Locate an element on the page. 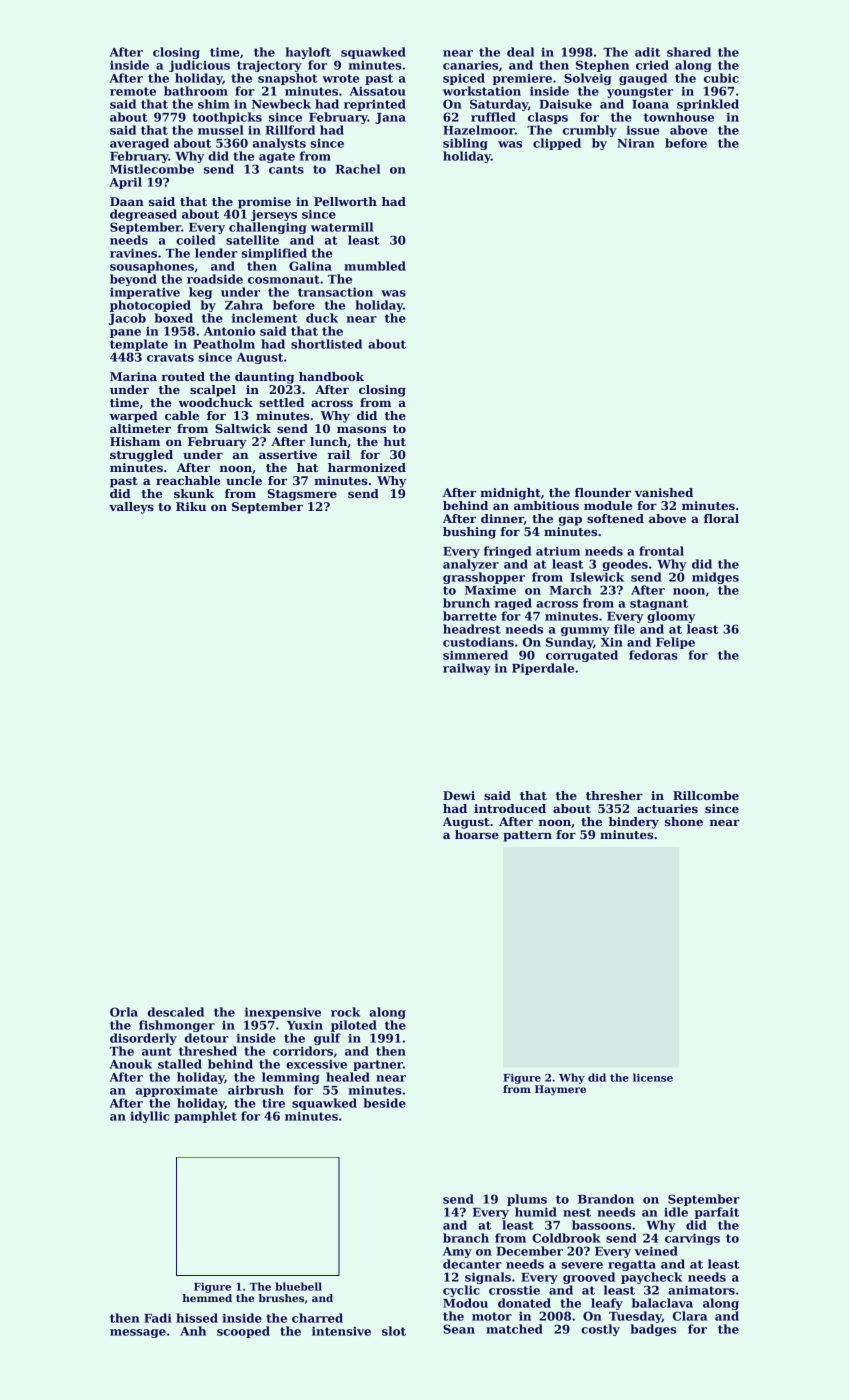 Image resolution: width=849 pixels, height=1400 pixels. Niran is located at coordinates (635, 143).
